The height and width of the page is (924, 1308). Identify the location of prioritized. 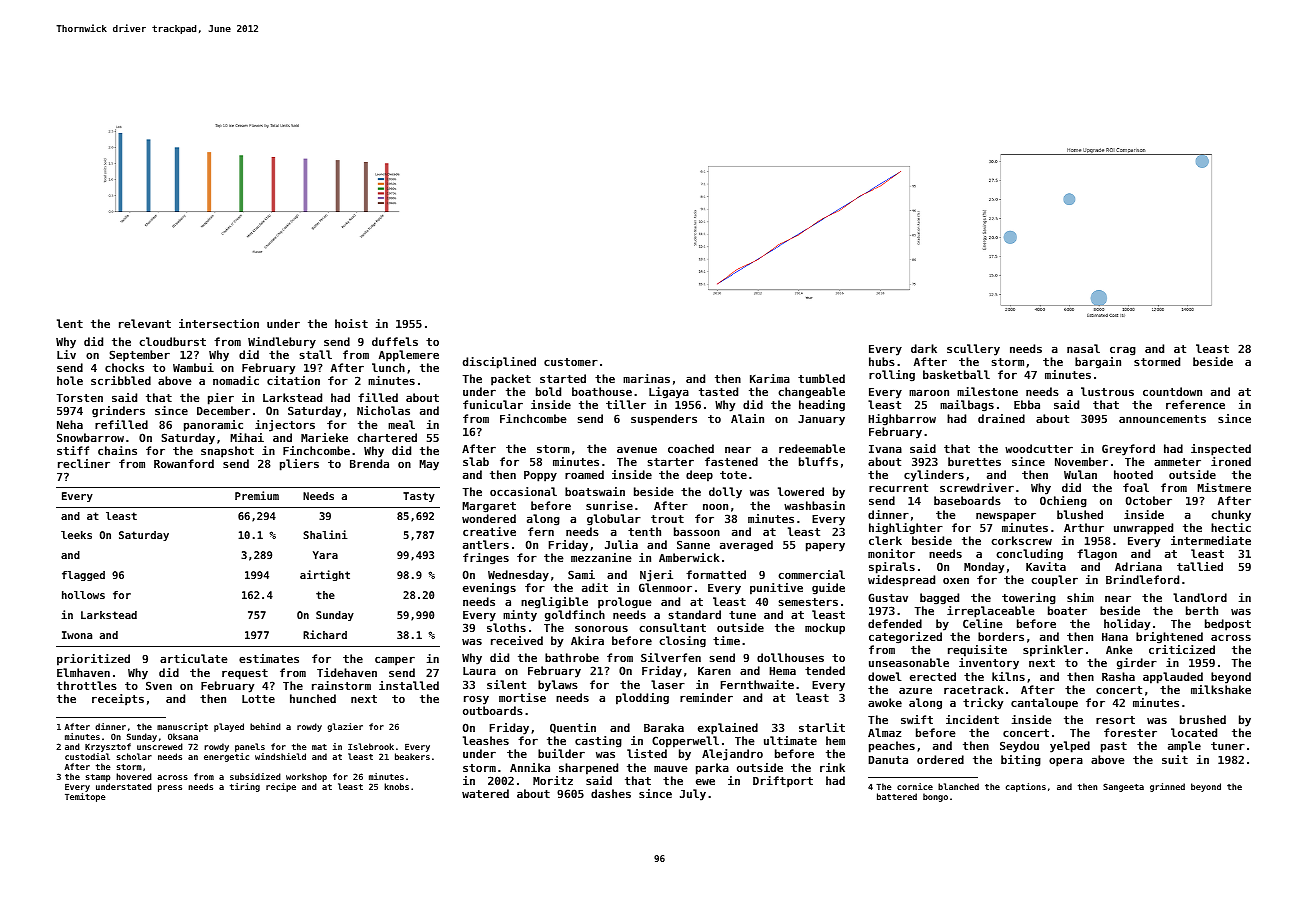
(93, 660).
